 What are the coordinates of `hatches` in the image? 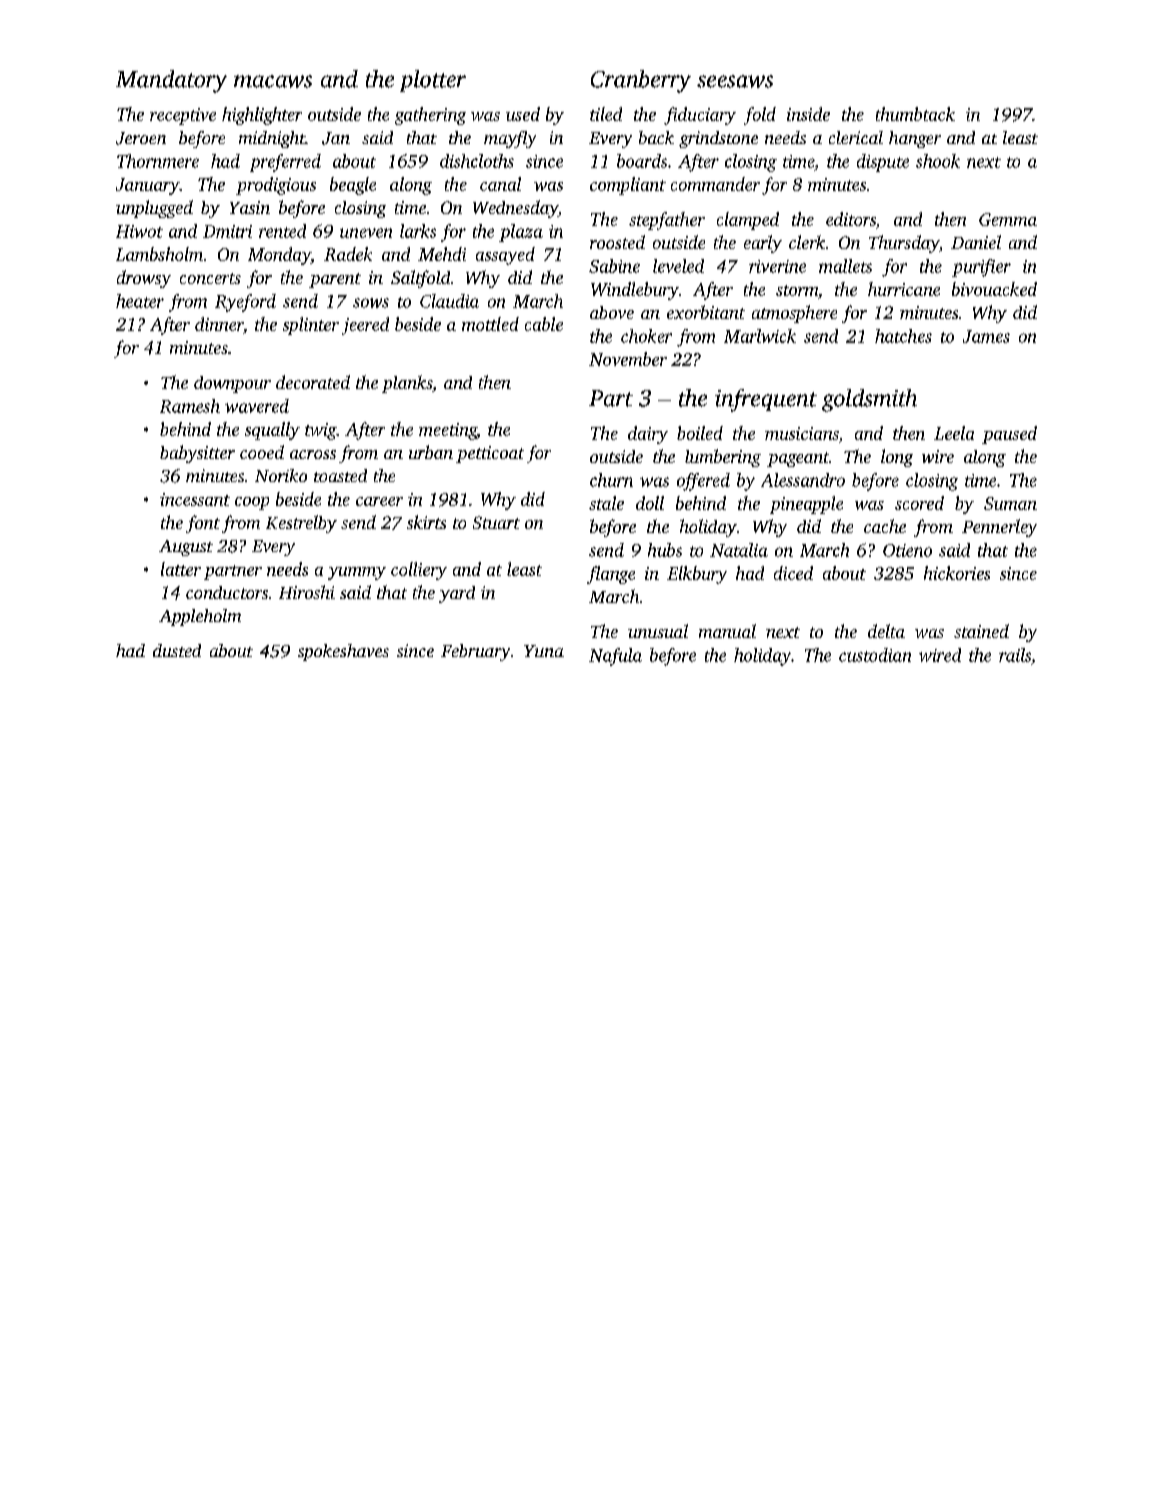 It's located at (903, 336).
